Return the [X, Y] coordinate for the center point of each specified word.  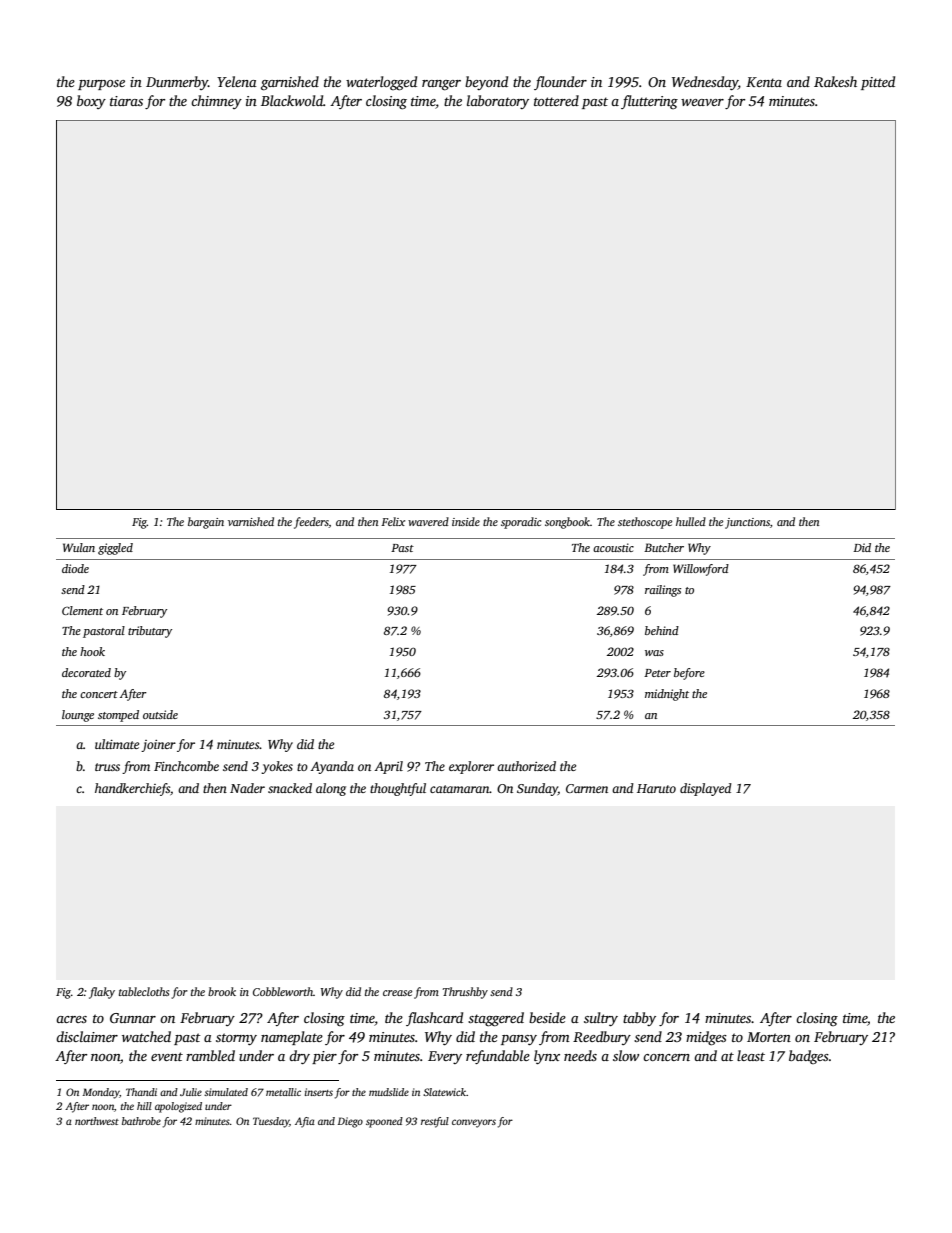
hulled [691, 521]
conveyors [474, 1123]
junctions [747, 523]
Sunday [537, 789]
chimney [216, 102]
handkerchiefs [132, 789]
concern [666, 1057]
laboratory [498, 102]
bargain [206, 523]
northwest [97, 1121]
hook [92, 651]
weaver [702, 102]
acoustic [613, 547]
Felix [393, 521]
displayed [706, 789]
